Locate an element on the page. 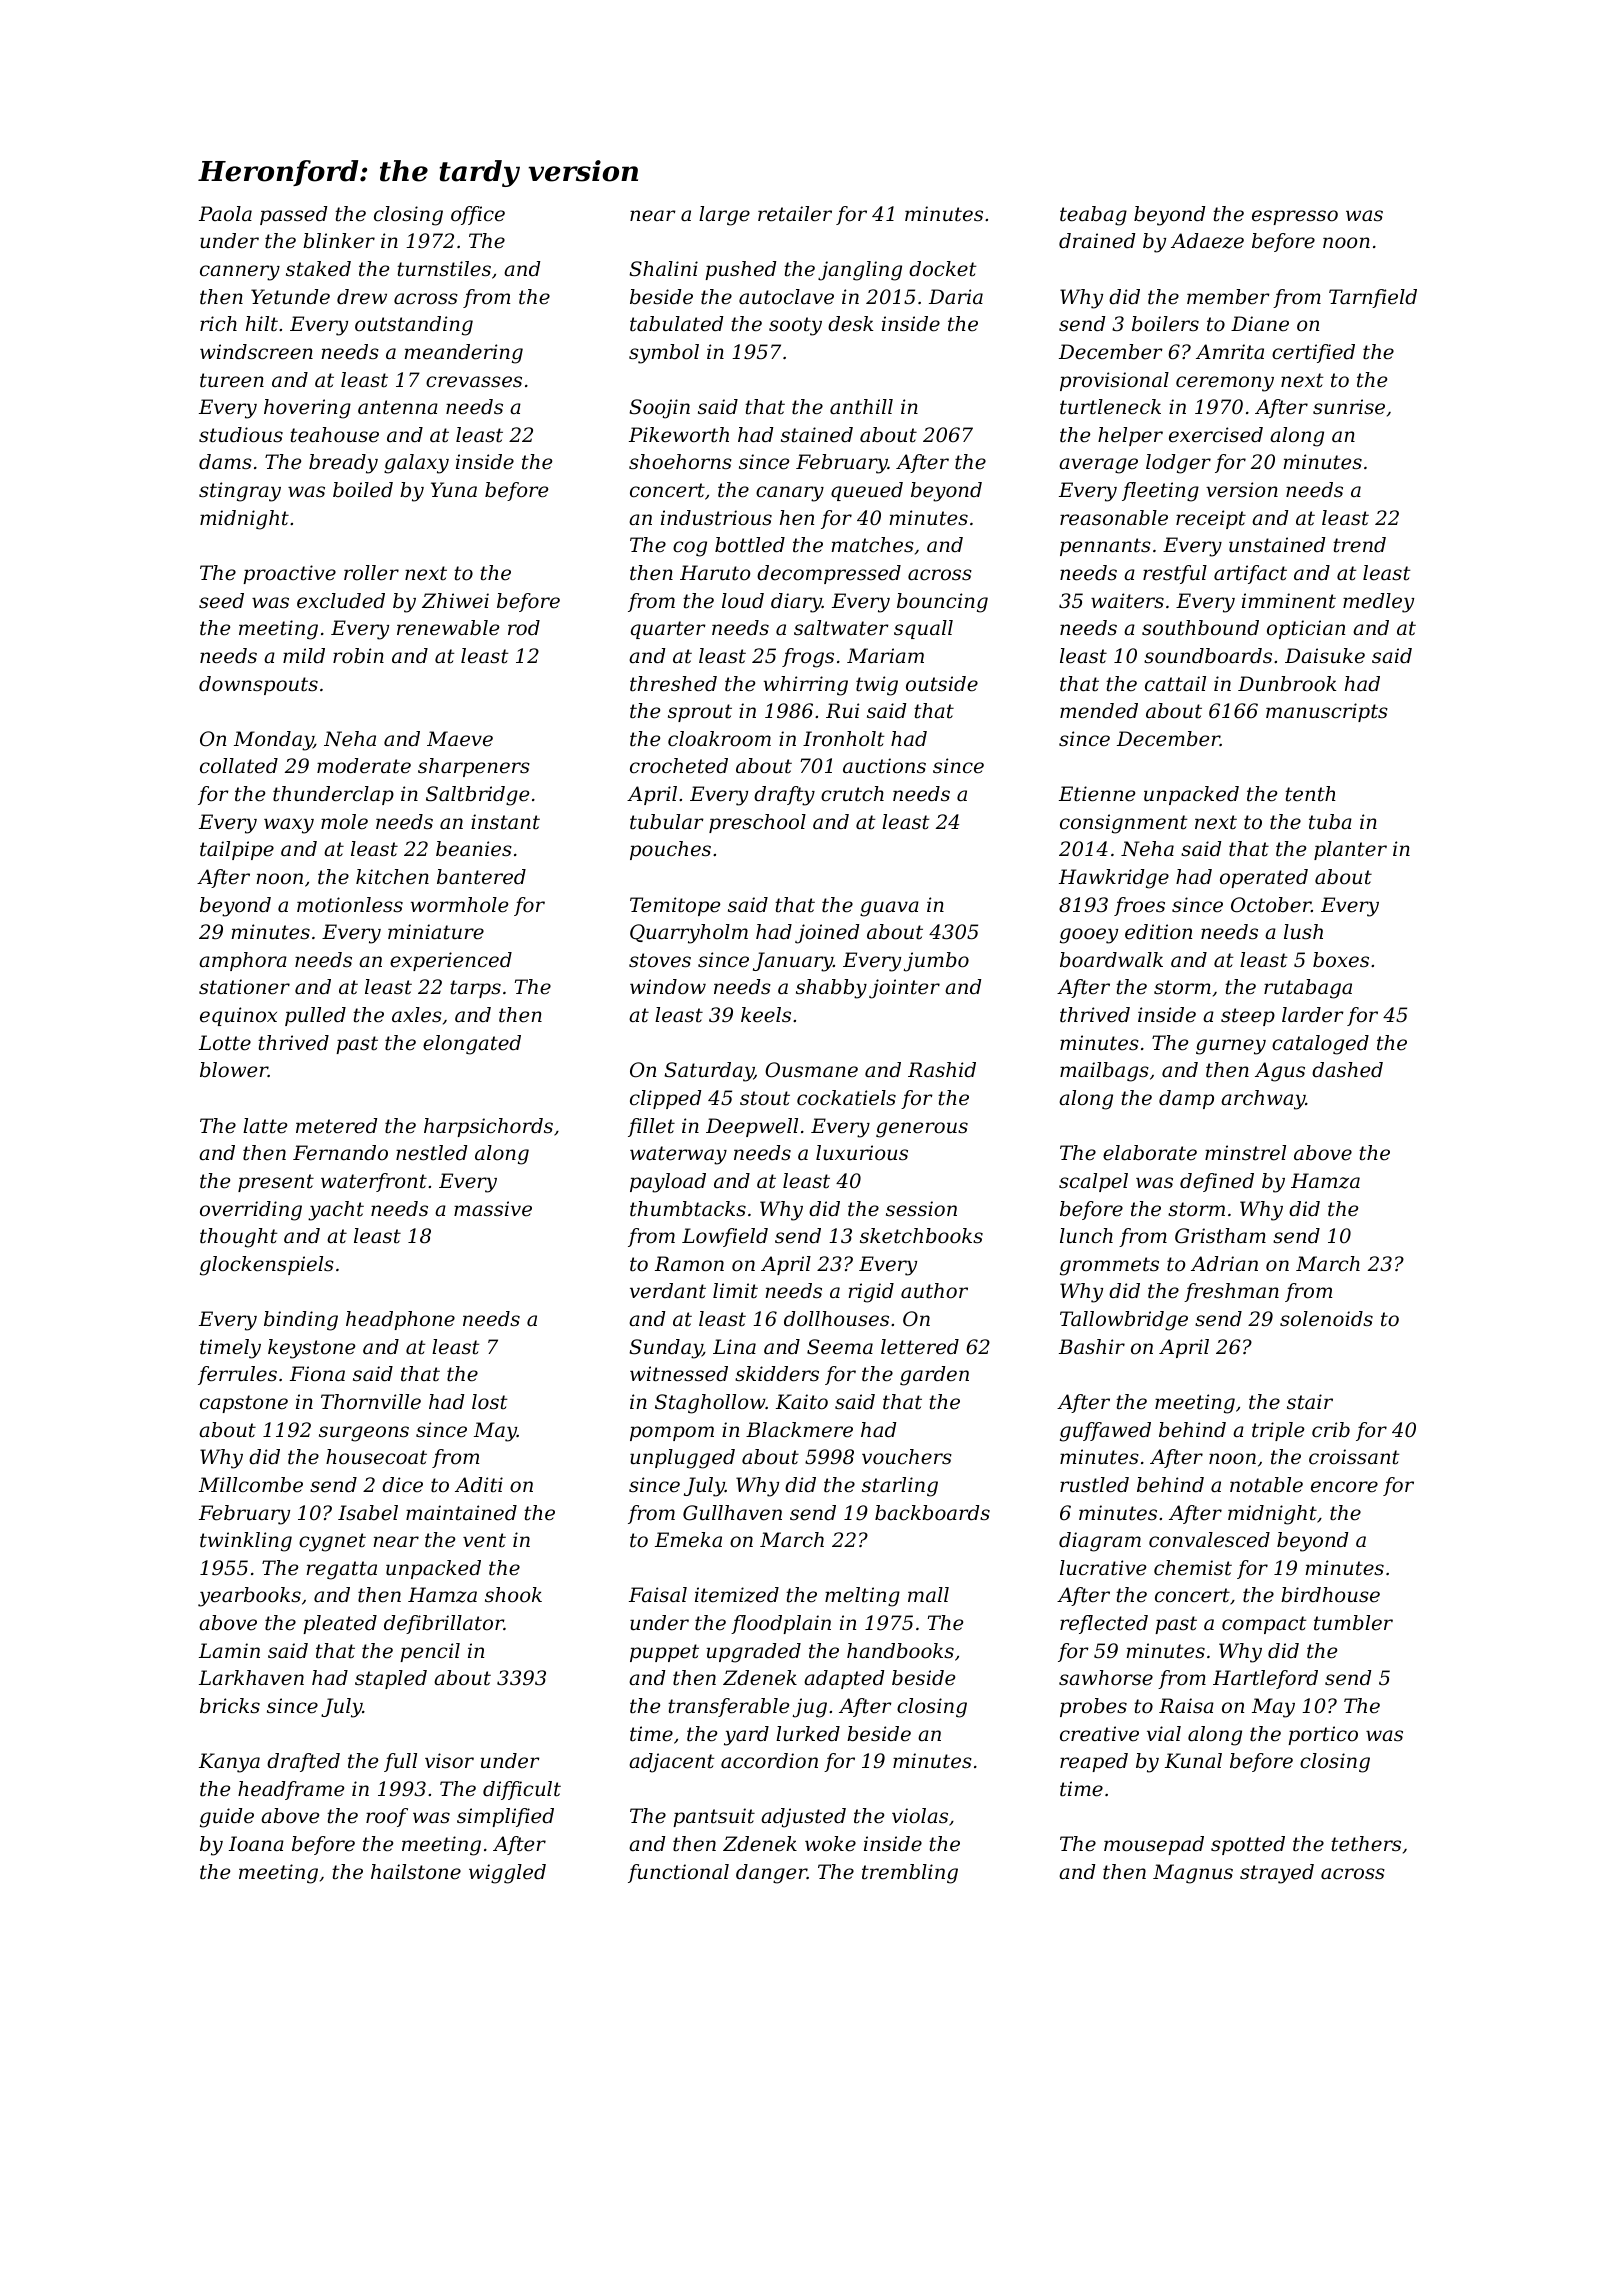 The height and width of the document is (2292, 1620). tureen is located at coordinates (232, 380).
